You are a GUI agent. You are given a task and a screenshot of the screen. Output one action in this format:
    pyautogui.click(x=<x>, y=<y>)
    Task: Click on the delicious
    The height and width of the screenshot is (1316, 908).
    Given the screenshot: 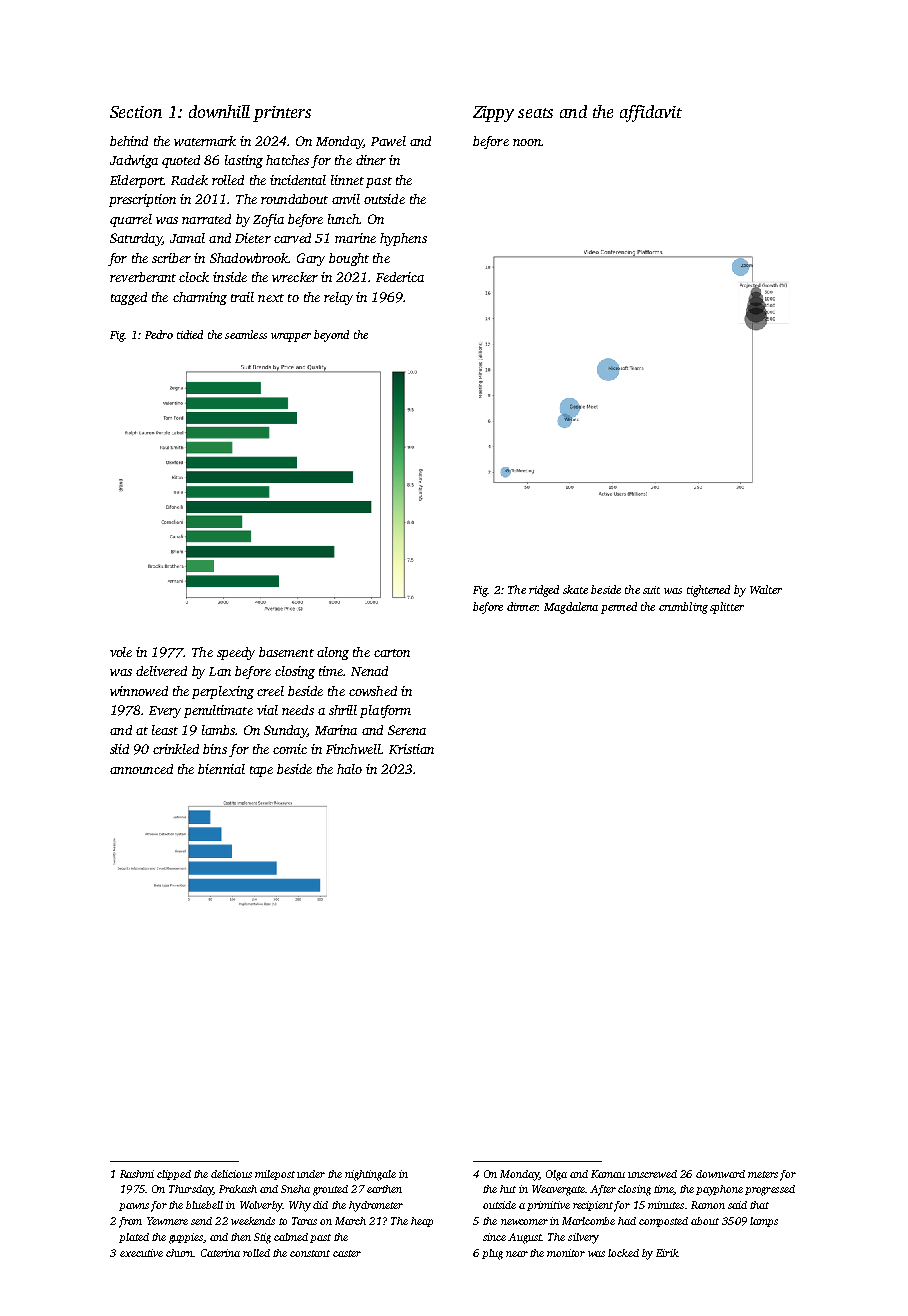 What is the action you would take?
    pyautogui.click(x=231, y=1174)
